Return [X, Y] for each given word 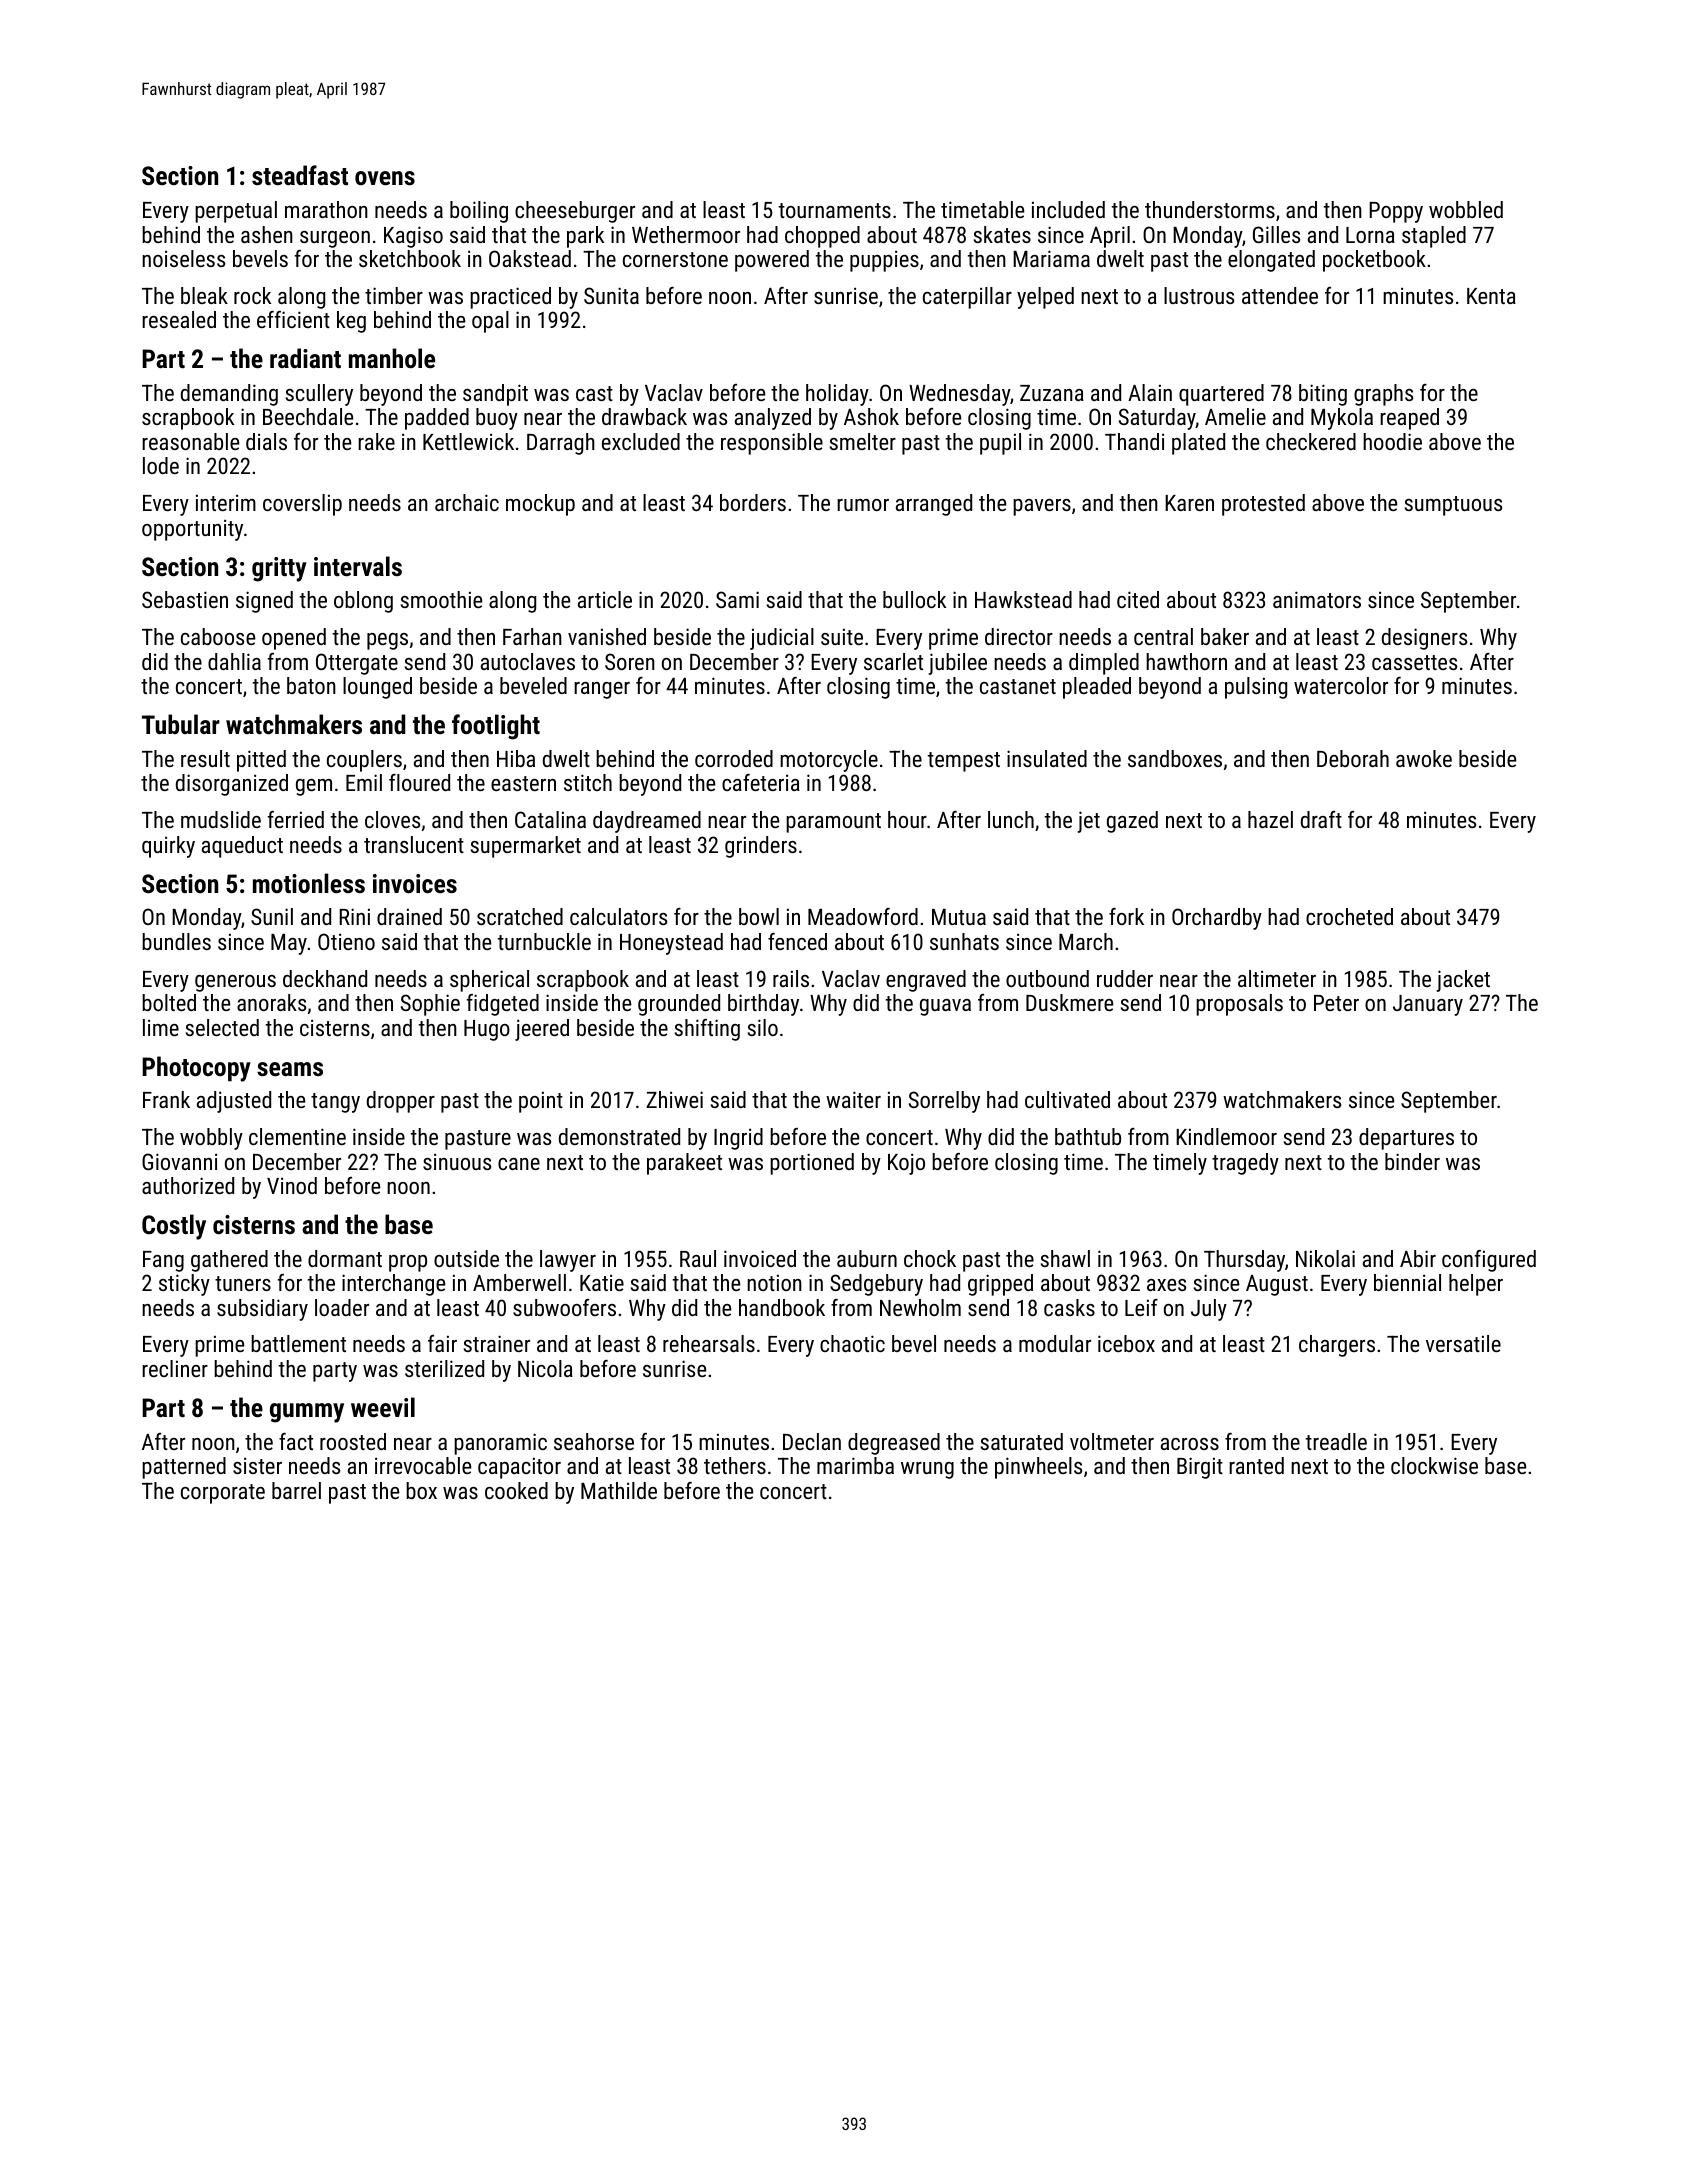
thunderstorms [1210, 209]
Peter [1336, 1003]
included [1068, 209]
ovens [385, 178]
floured [419, 782]
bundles [176, 941]
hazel [1270, 819]
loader [342, 1307]
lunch [1011, 819]
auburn [867, 1258]
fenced [797, 941]
